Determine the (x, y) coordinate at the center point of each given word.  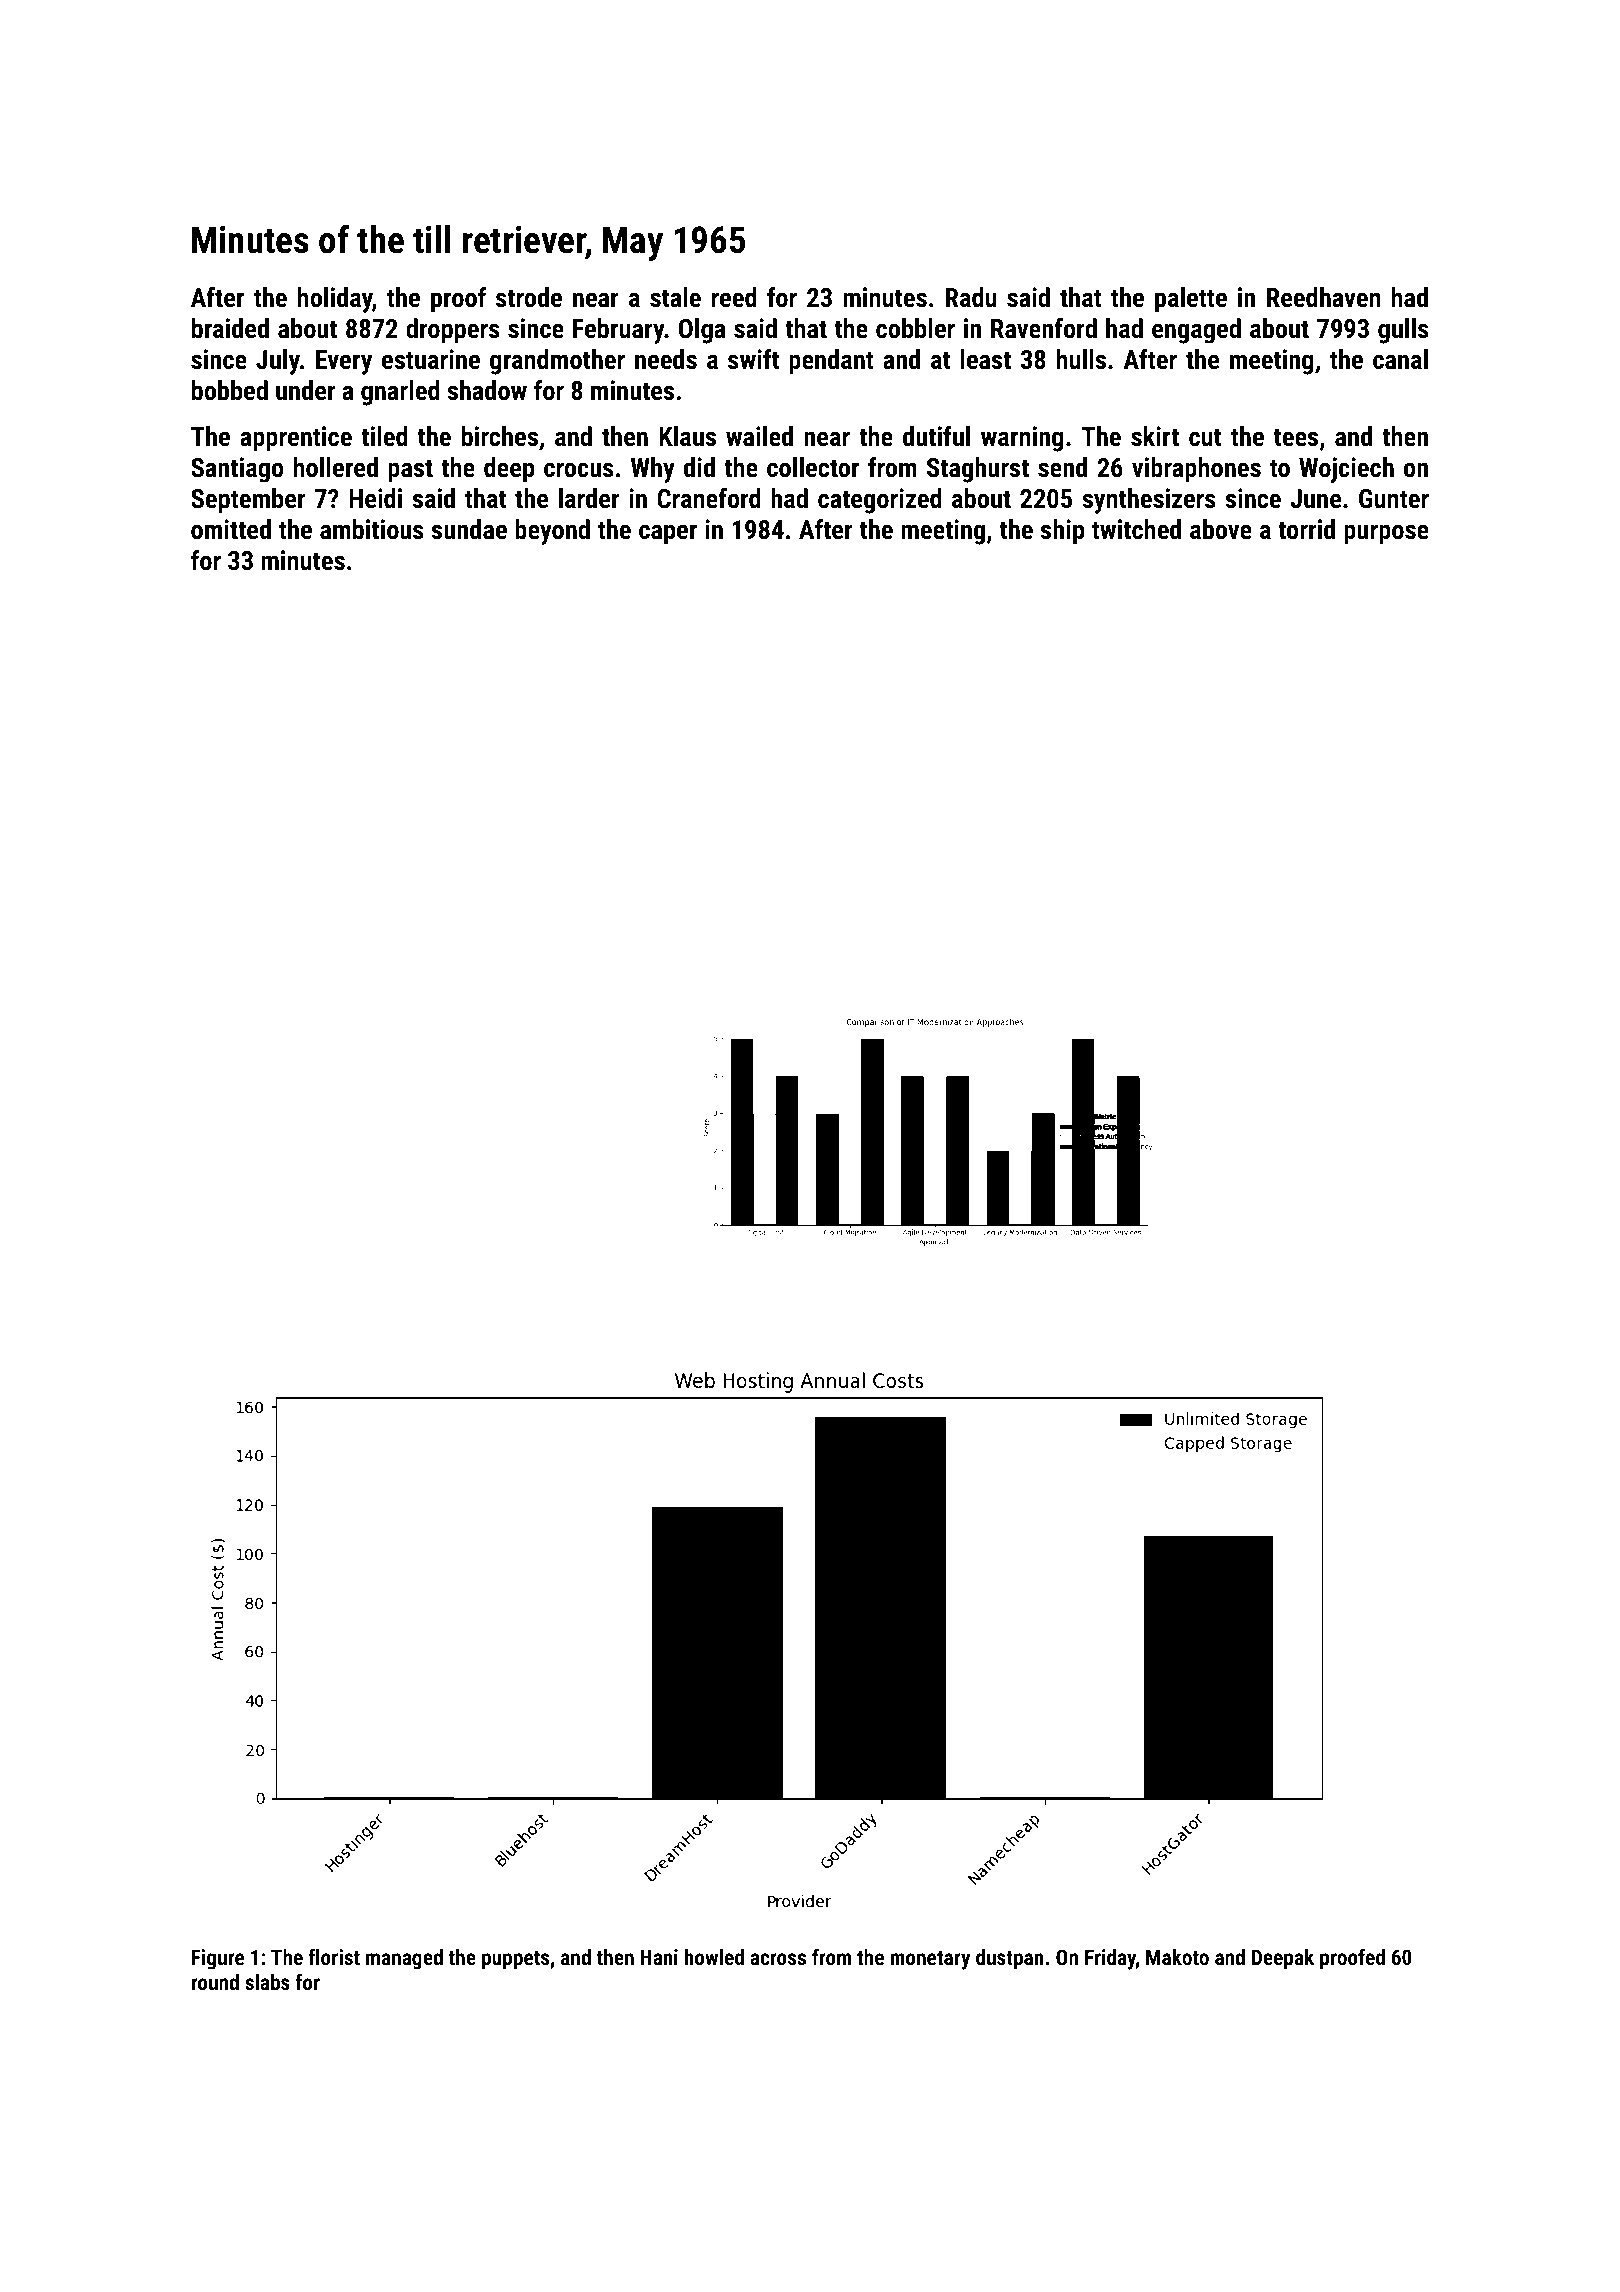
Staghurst (978, 470)
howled (714, 1957)
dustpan (1010, 1959)
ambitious (372, 529)
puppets (515, 1960)
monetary (930, 1960)
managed (404, 1959)
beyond (552, 532)
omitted (231, 529)
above (1221, 529)
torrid (1306, 529)
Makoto (1177, 1957)
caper (668, 534)
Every (344, 362)
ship (1062, 532)
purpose (1386, 534)
